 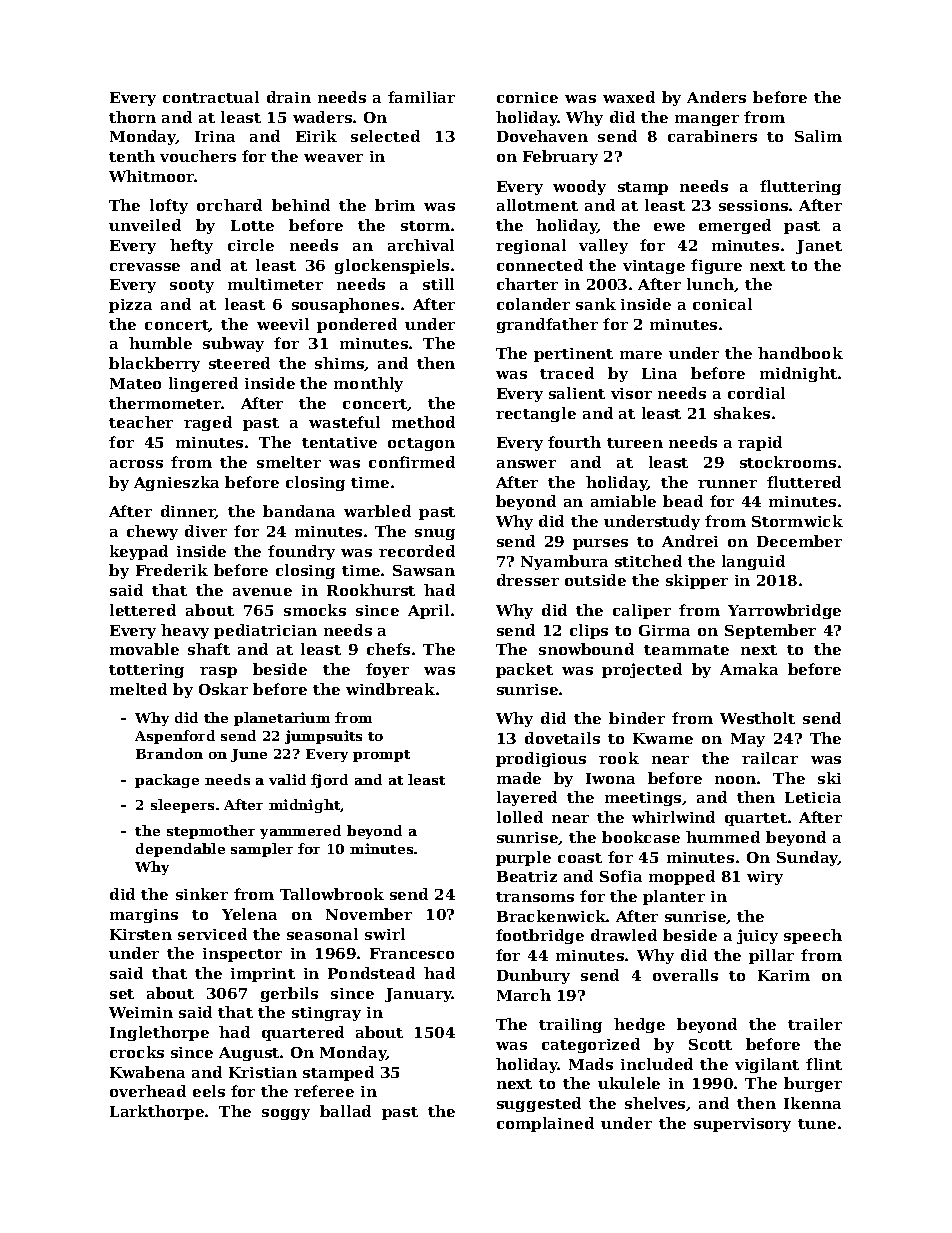 I want to click on complained, so click(x=545, y=1124).
